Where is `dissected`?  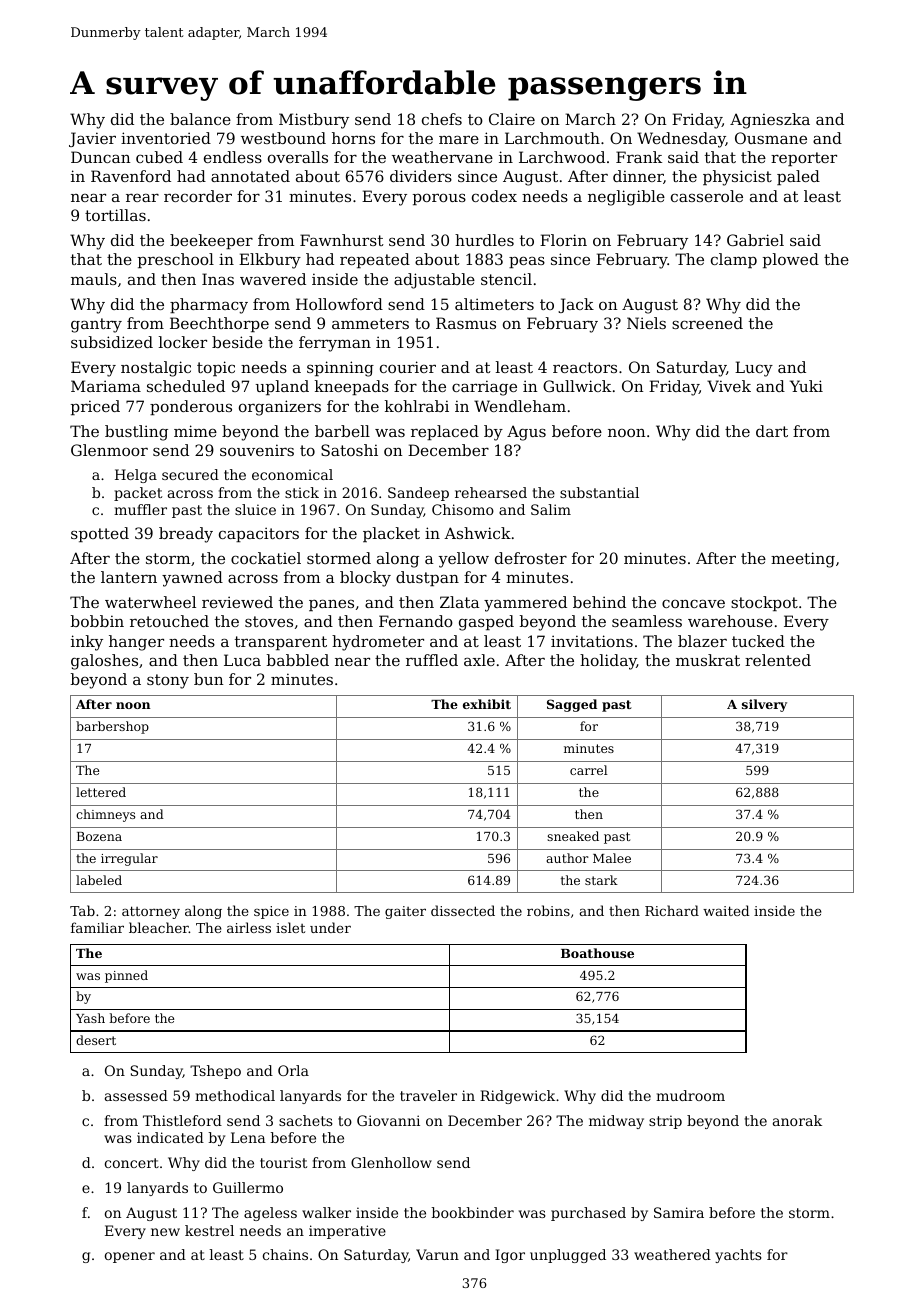 dissected is located at coordinates (463, 910).
